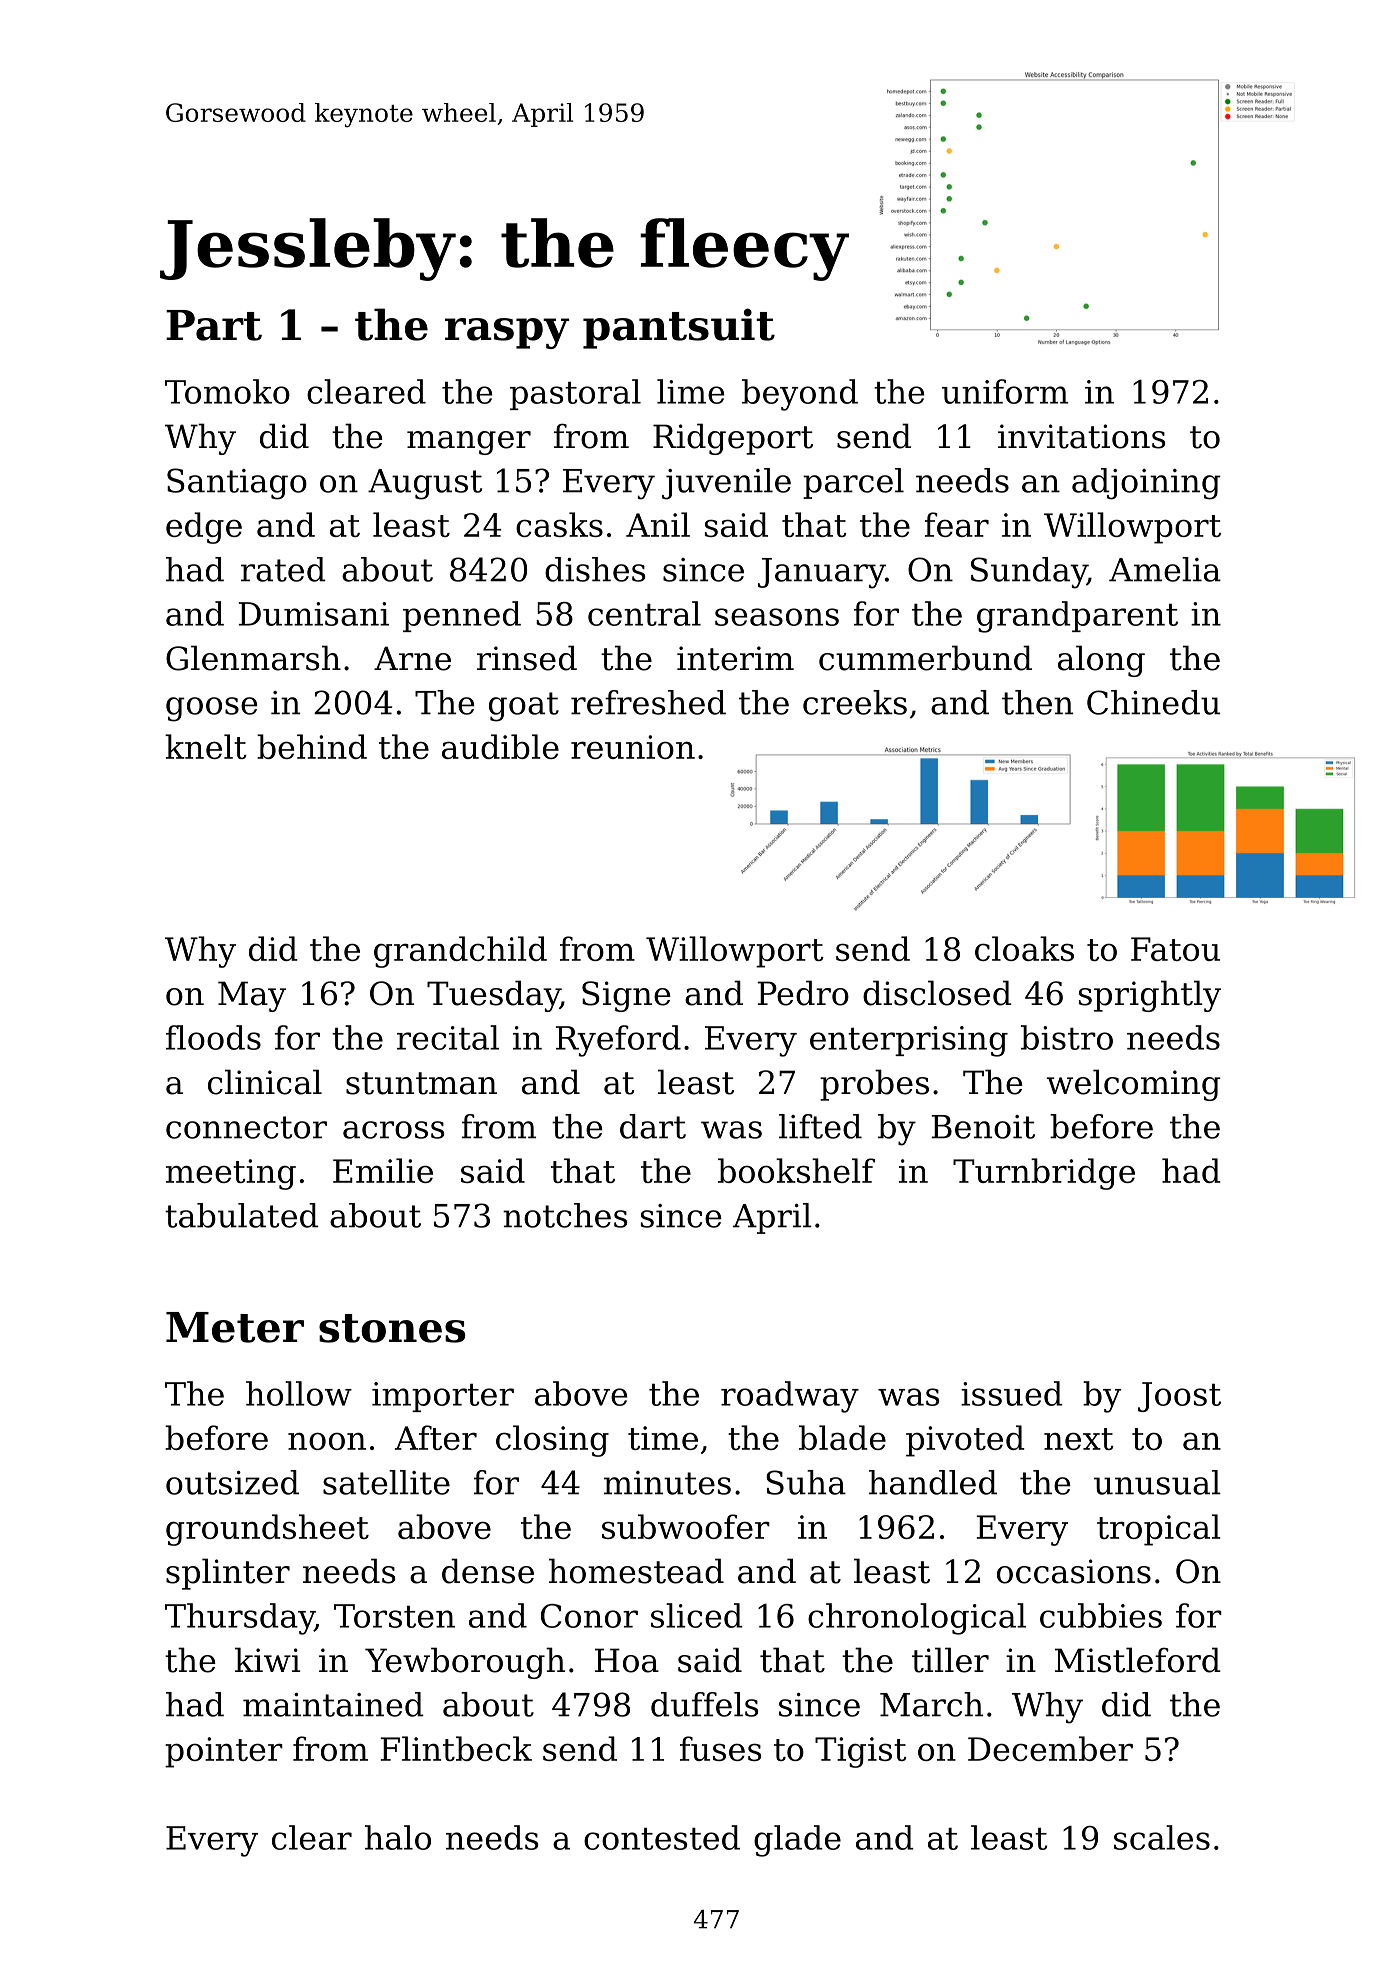 The width and height of the document is (1386, 1969). Describe the element at coordinates (1044, 1174) in the document. I see `Turnbridge` at that location.
